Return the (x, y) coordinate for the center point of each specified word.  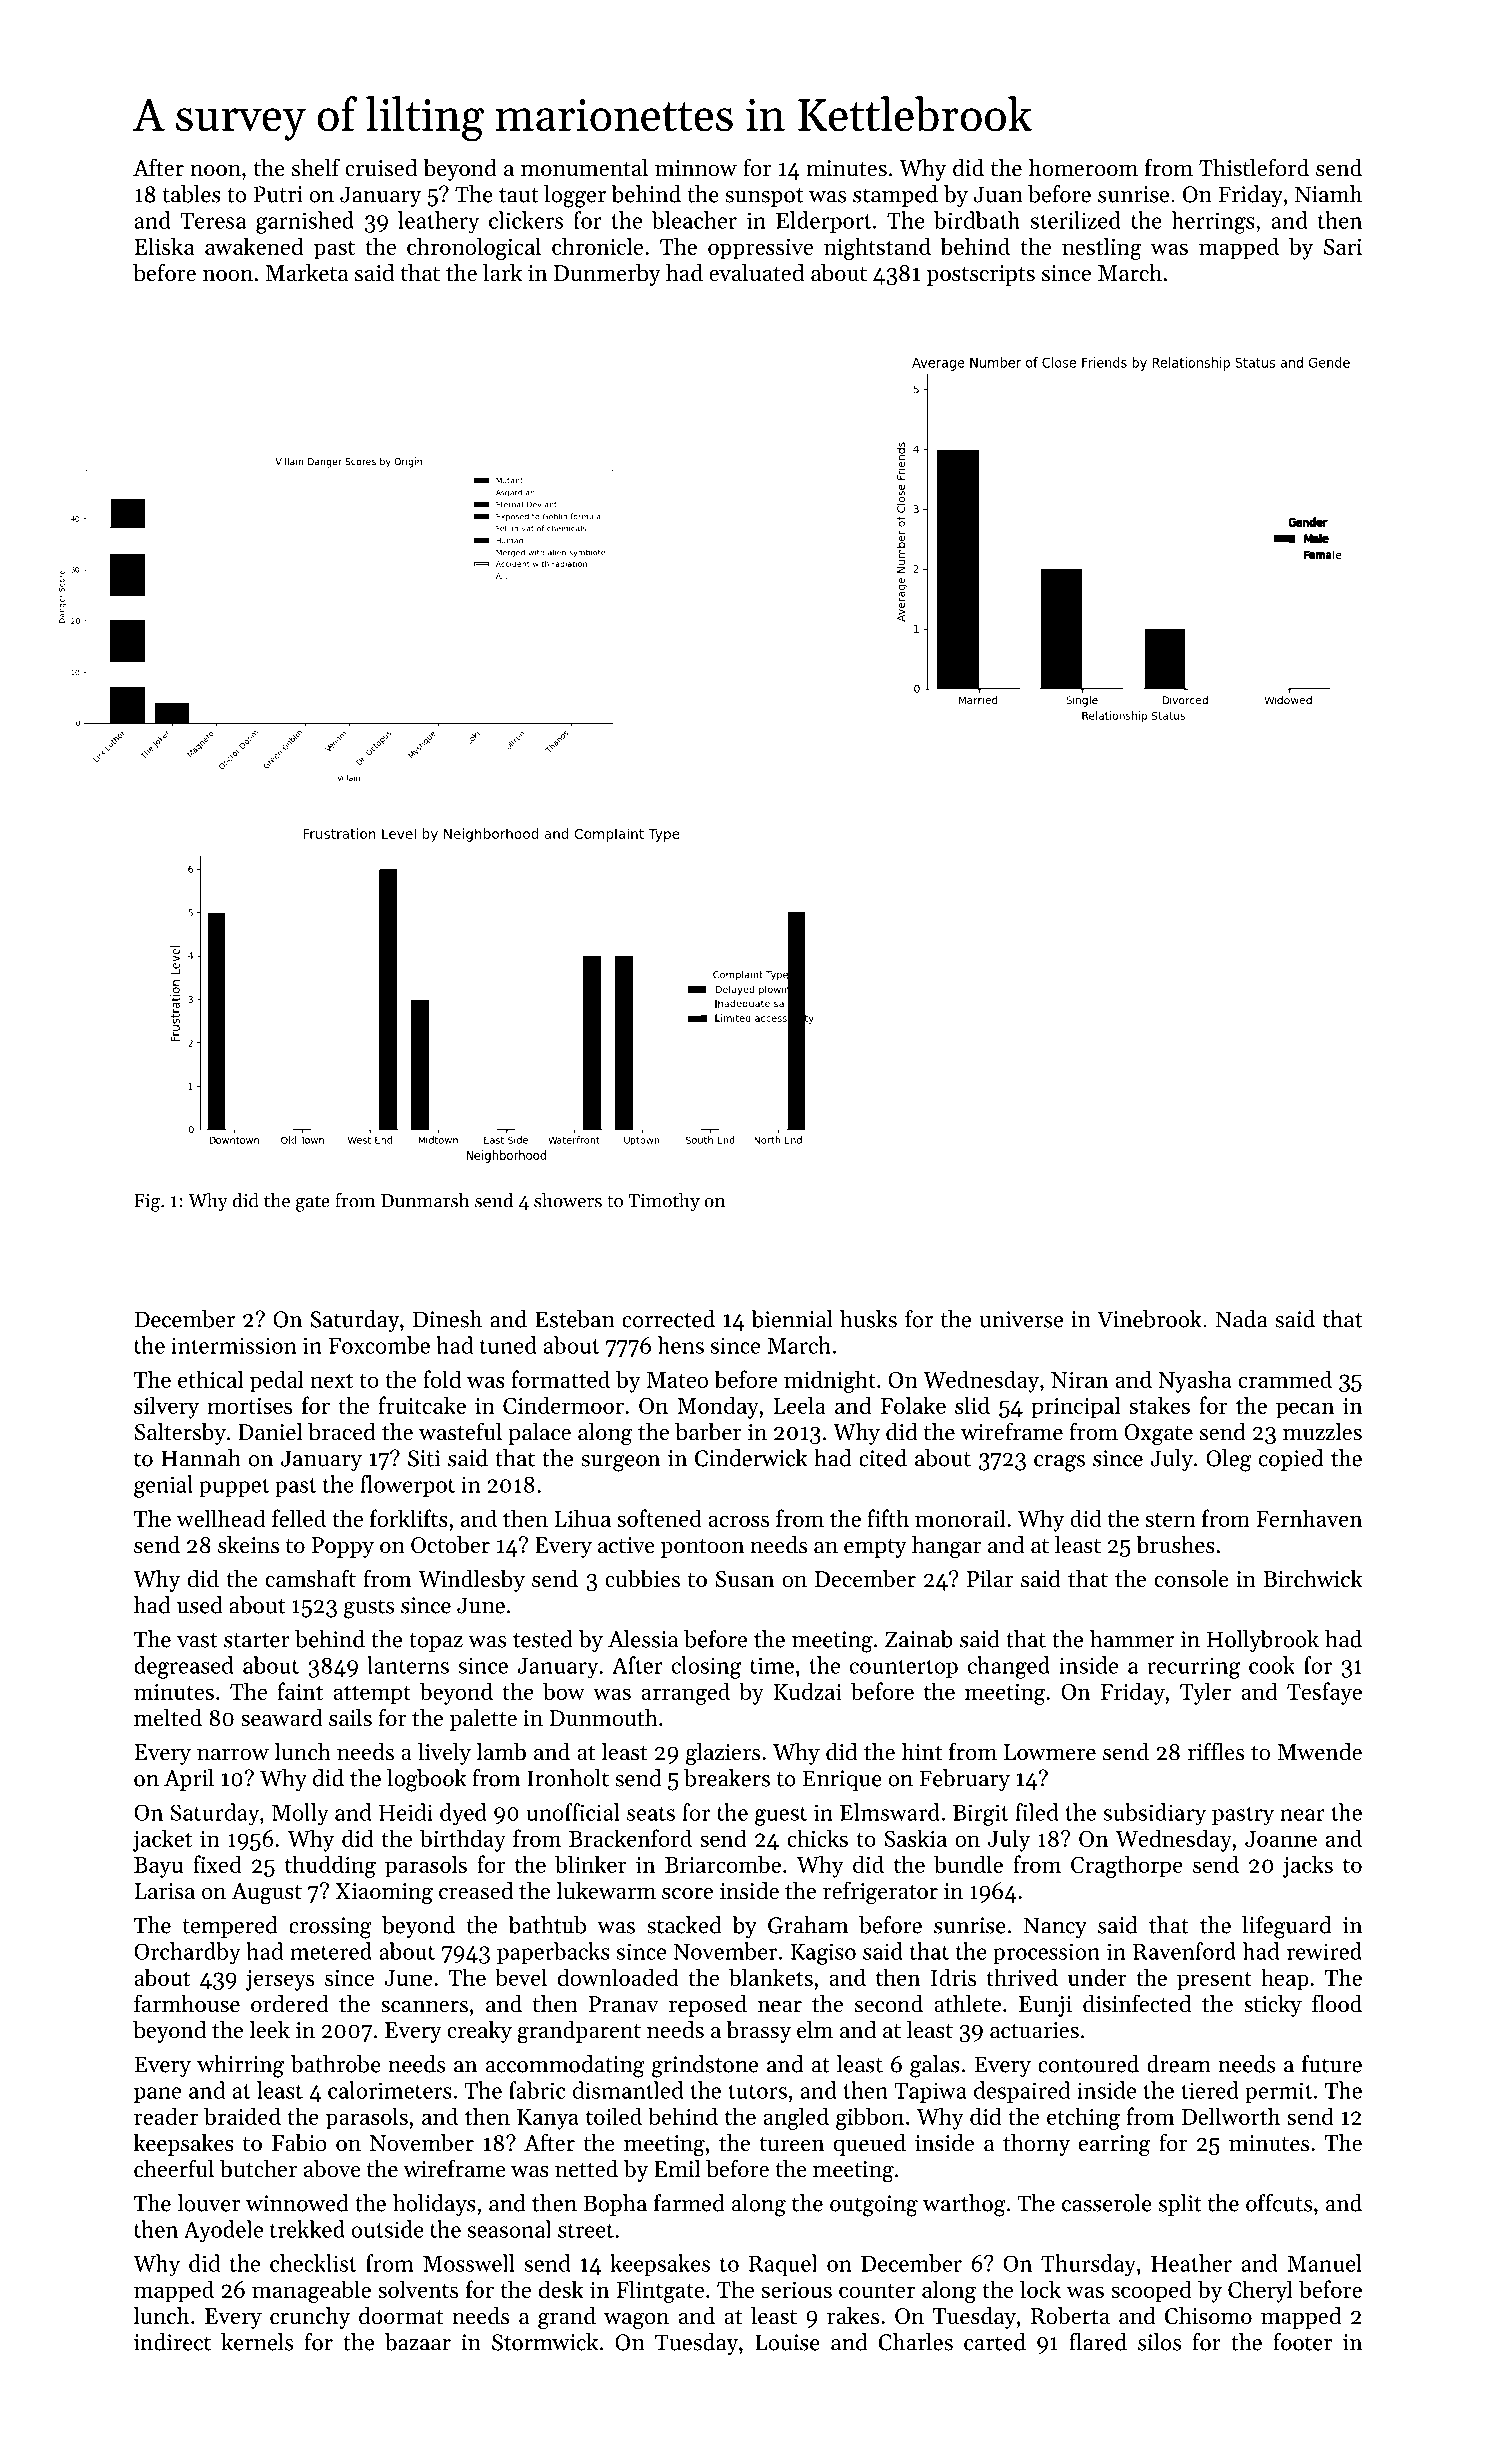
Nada (1242, 1319)
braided (242, 2116)
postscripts (980, 275)
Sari (1343, 247)
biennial (791, 1319)
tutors (757, 2091)
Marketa (307, 273)
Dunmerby (607, 275)
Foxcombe (379, 1345)
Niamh (1328, 194)
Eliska (164, 246)
